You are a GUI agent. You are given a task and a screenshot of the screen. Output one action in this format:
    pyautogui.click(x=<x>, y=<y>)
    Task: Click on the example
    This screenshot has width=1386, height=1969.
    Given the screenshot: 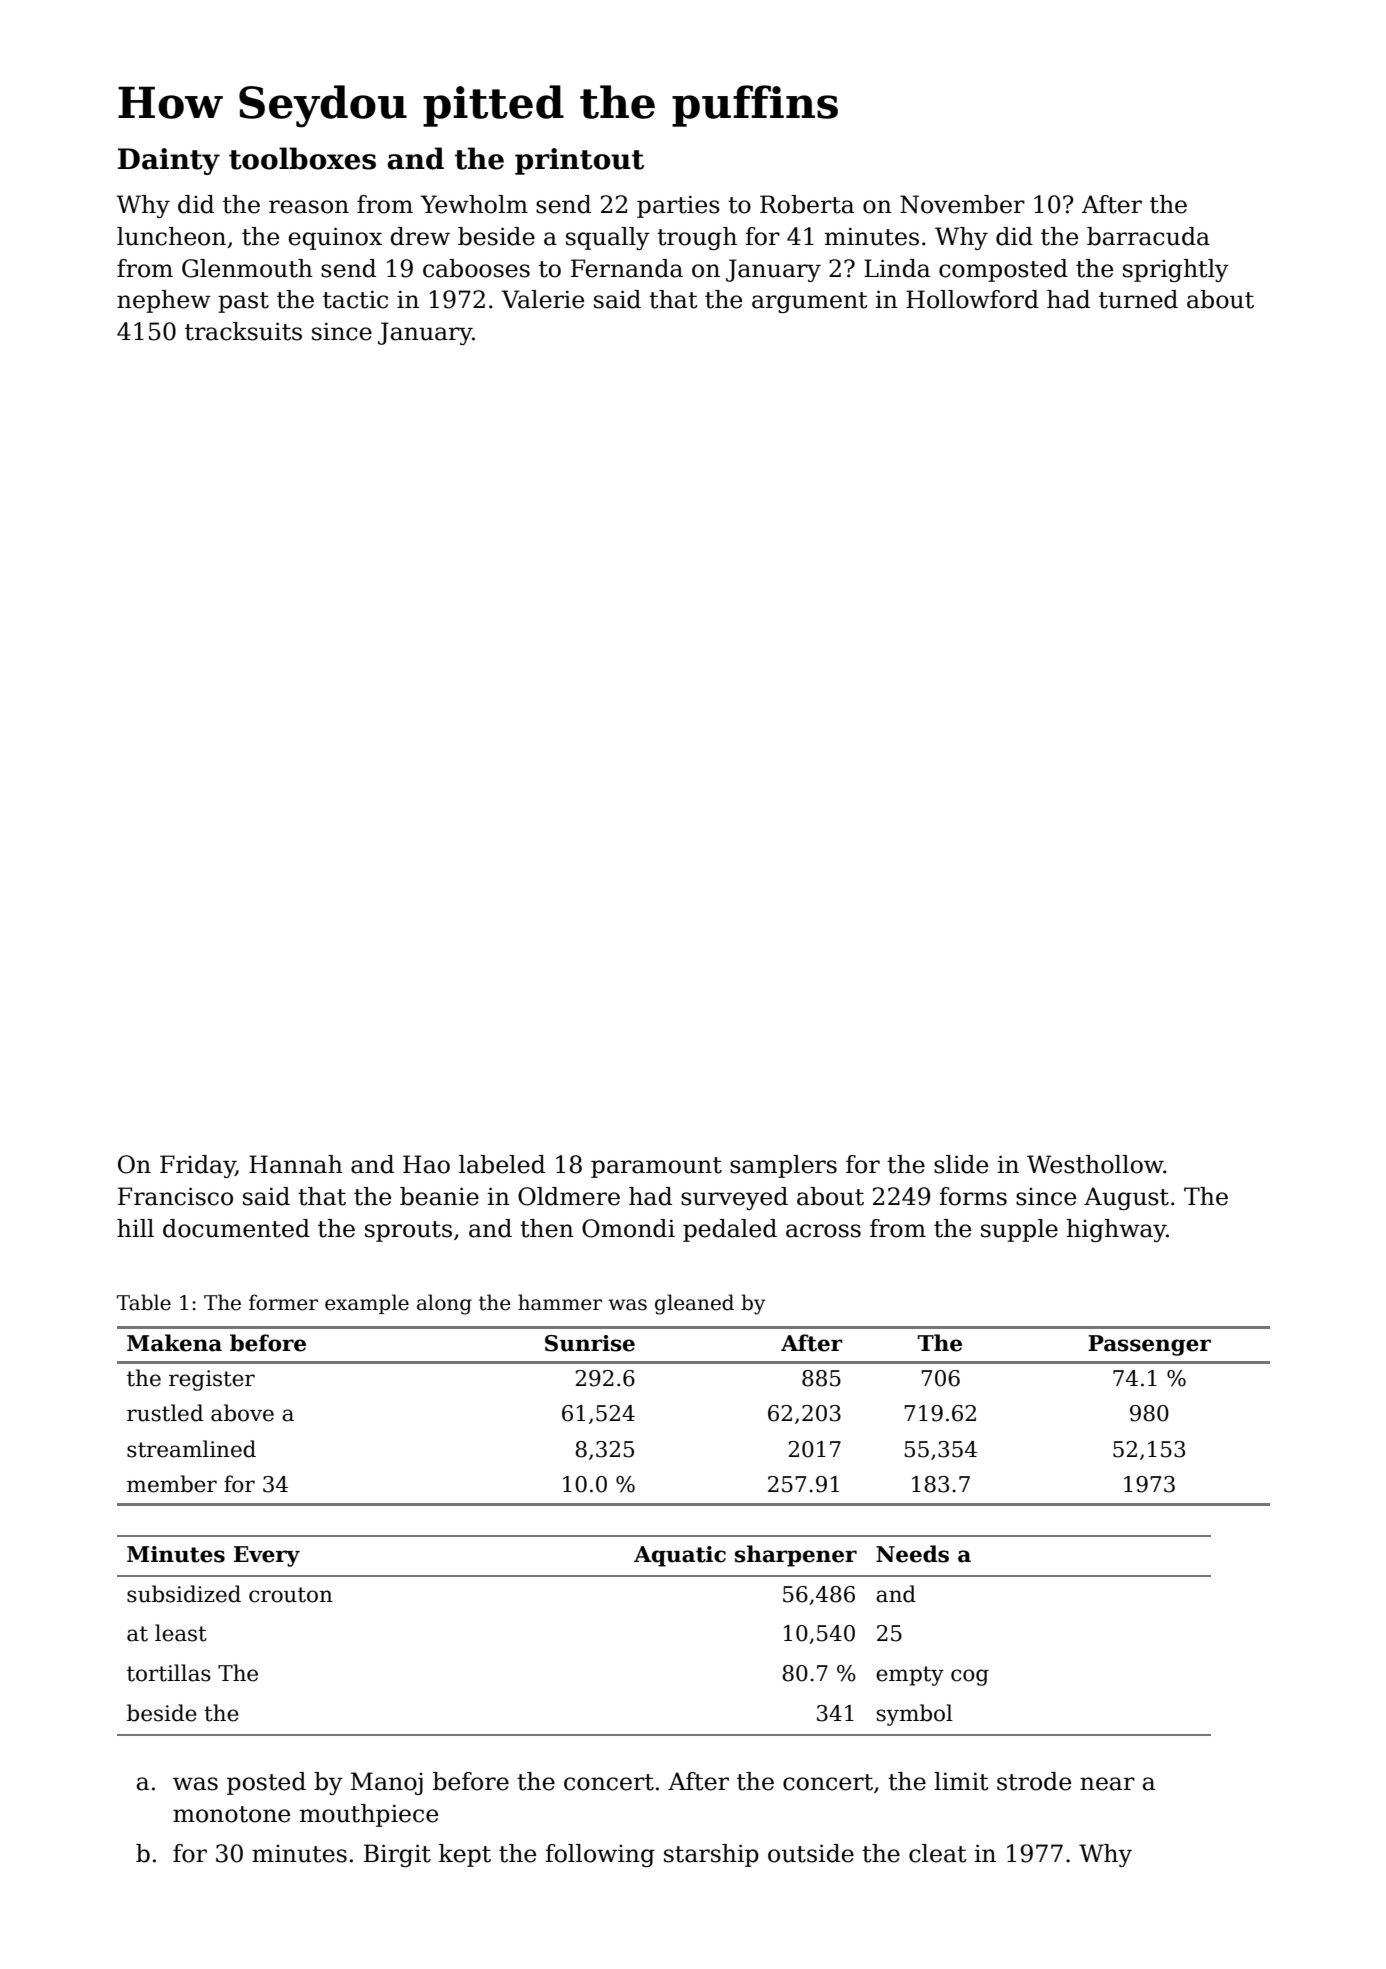 What is the action you would take?
    pyautogui.click(x=367, y=1304)
